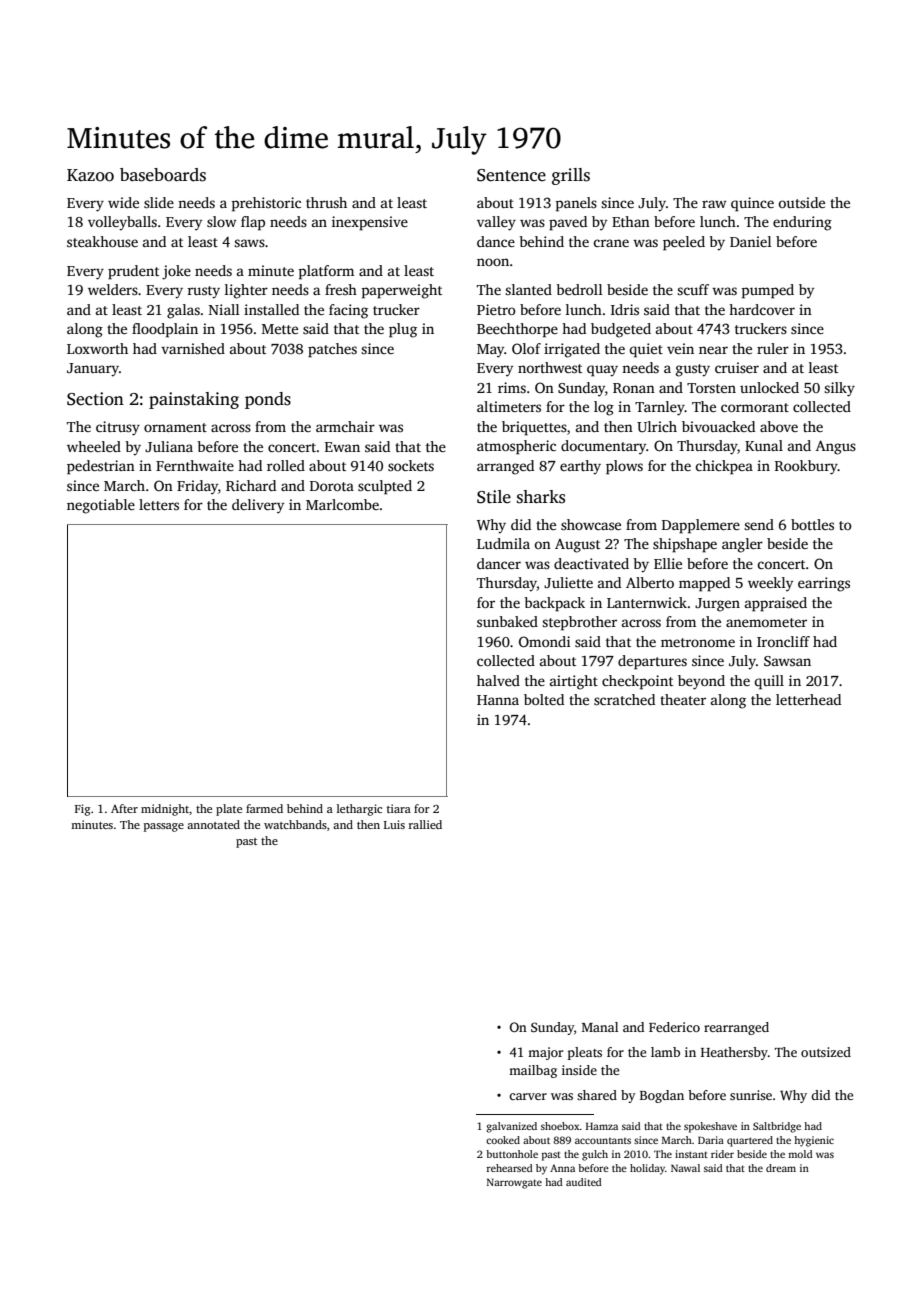 The height and width of the image is (1308, 924). Describe the element at coordinates (511, 175) in the image. I see `Sentence` at that location.
